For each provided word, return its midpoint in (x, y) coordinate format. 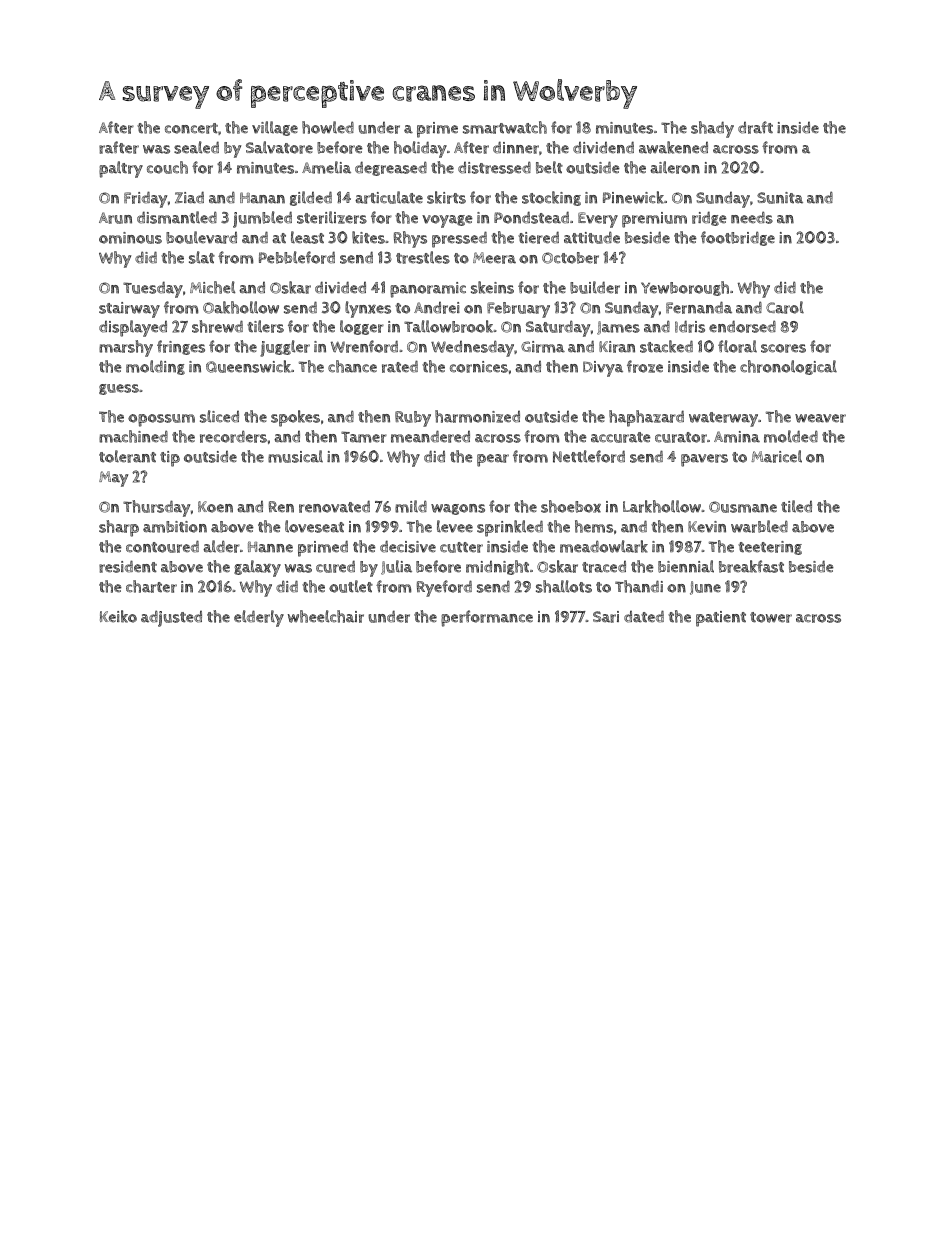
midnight (497, 567)
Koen (215, 507)
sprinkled (510, 528)
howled (328, 127)
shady (712, 129)
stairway (129, 310)
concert (191, 128)
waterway (723, 419)
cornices (479, 367)
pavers (704, 460)
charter (151, 586)
